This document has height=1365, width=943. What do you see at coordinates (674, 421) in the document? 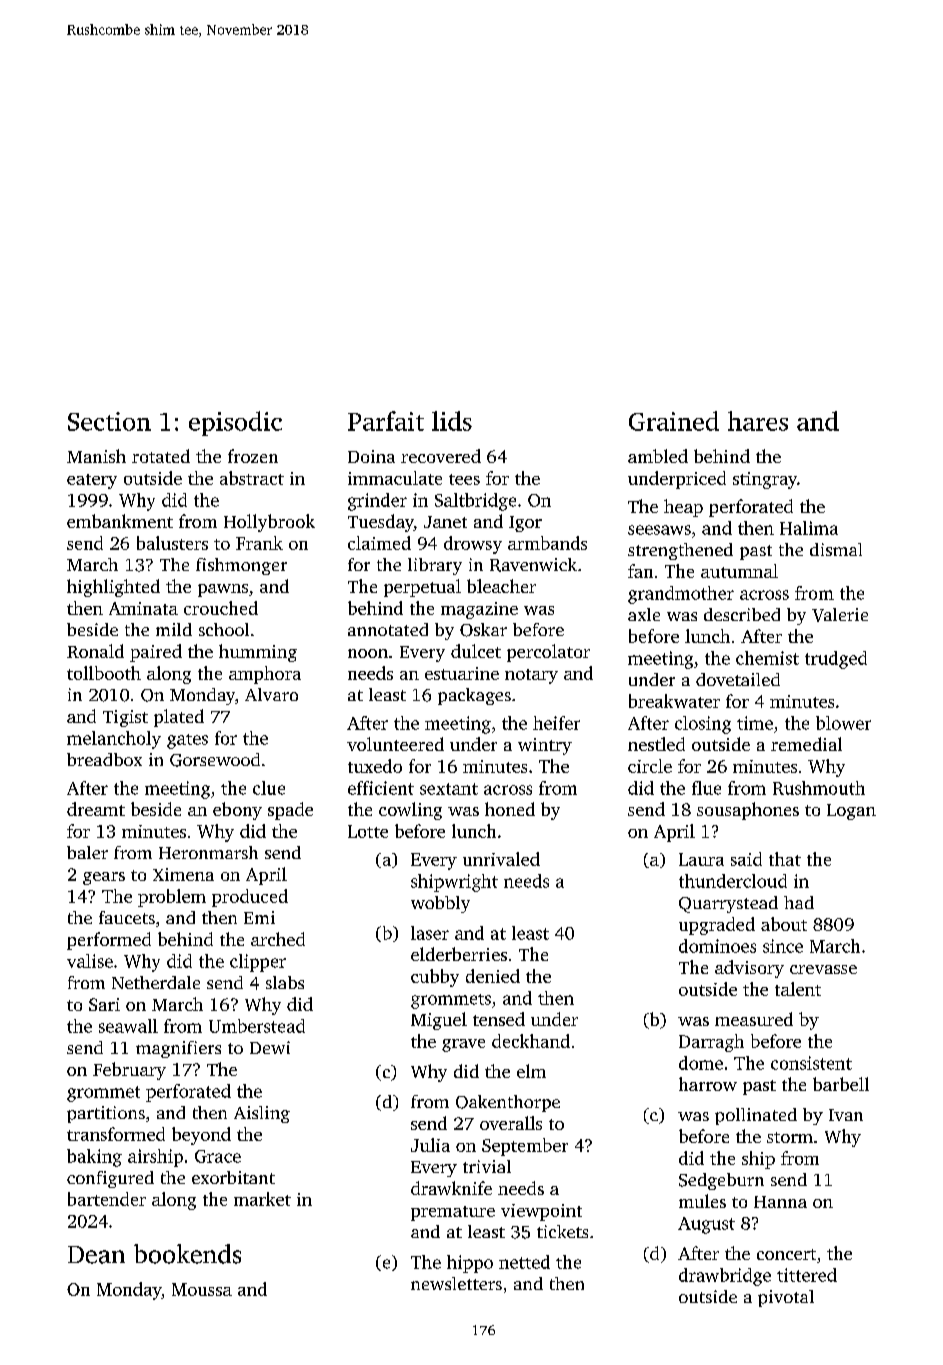
I see `Grained` at bounding box center [674, 421].
